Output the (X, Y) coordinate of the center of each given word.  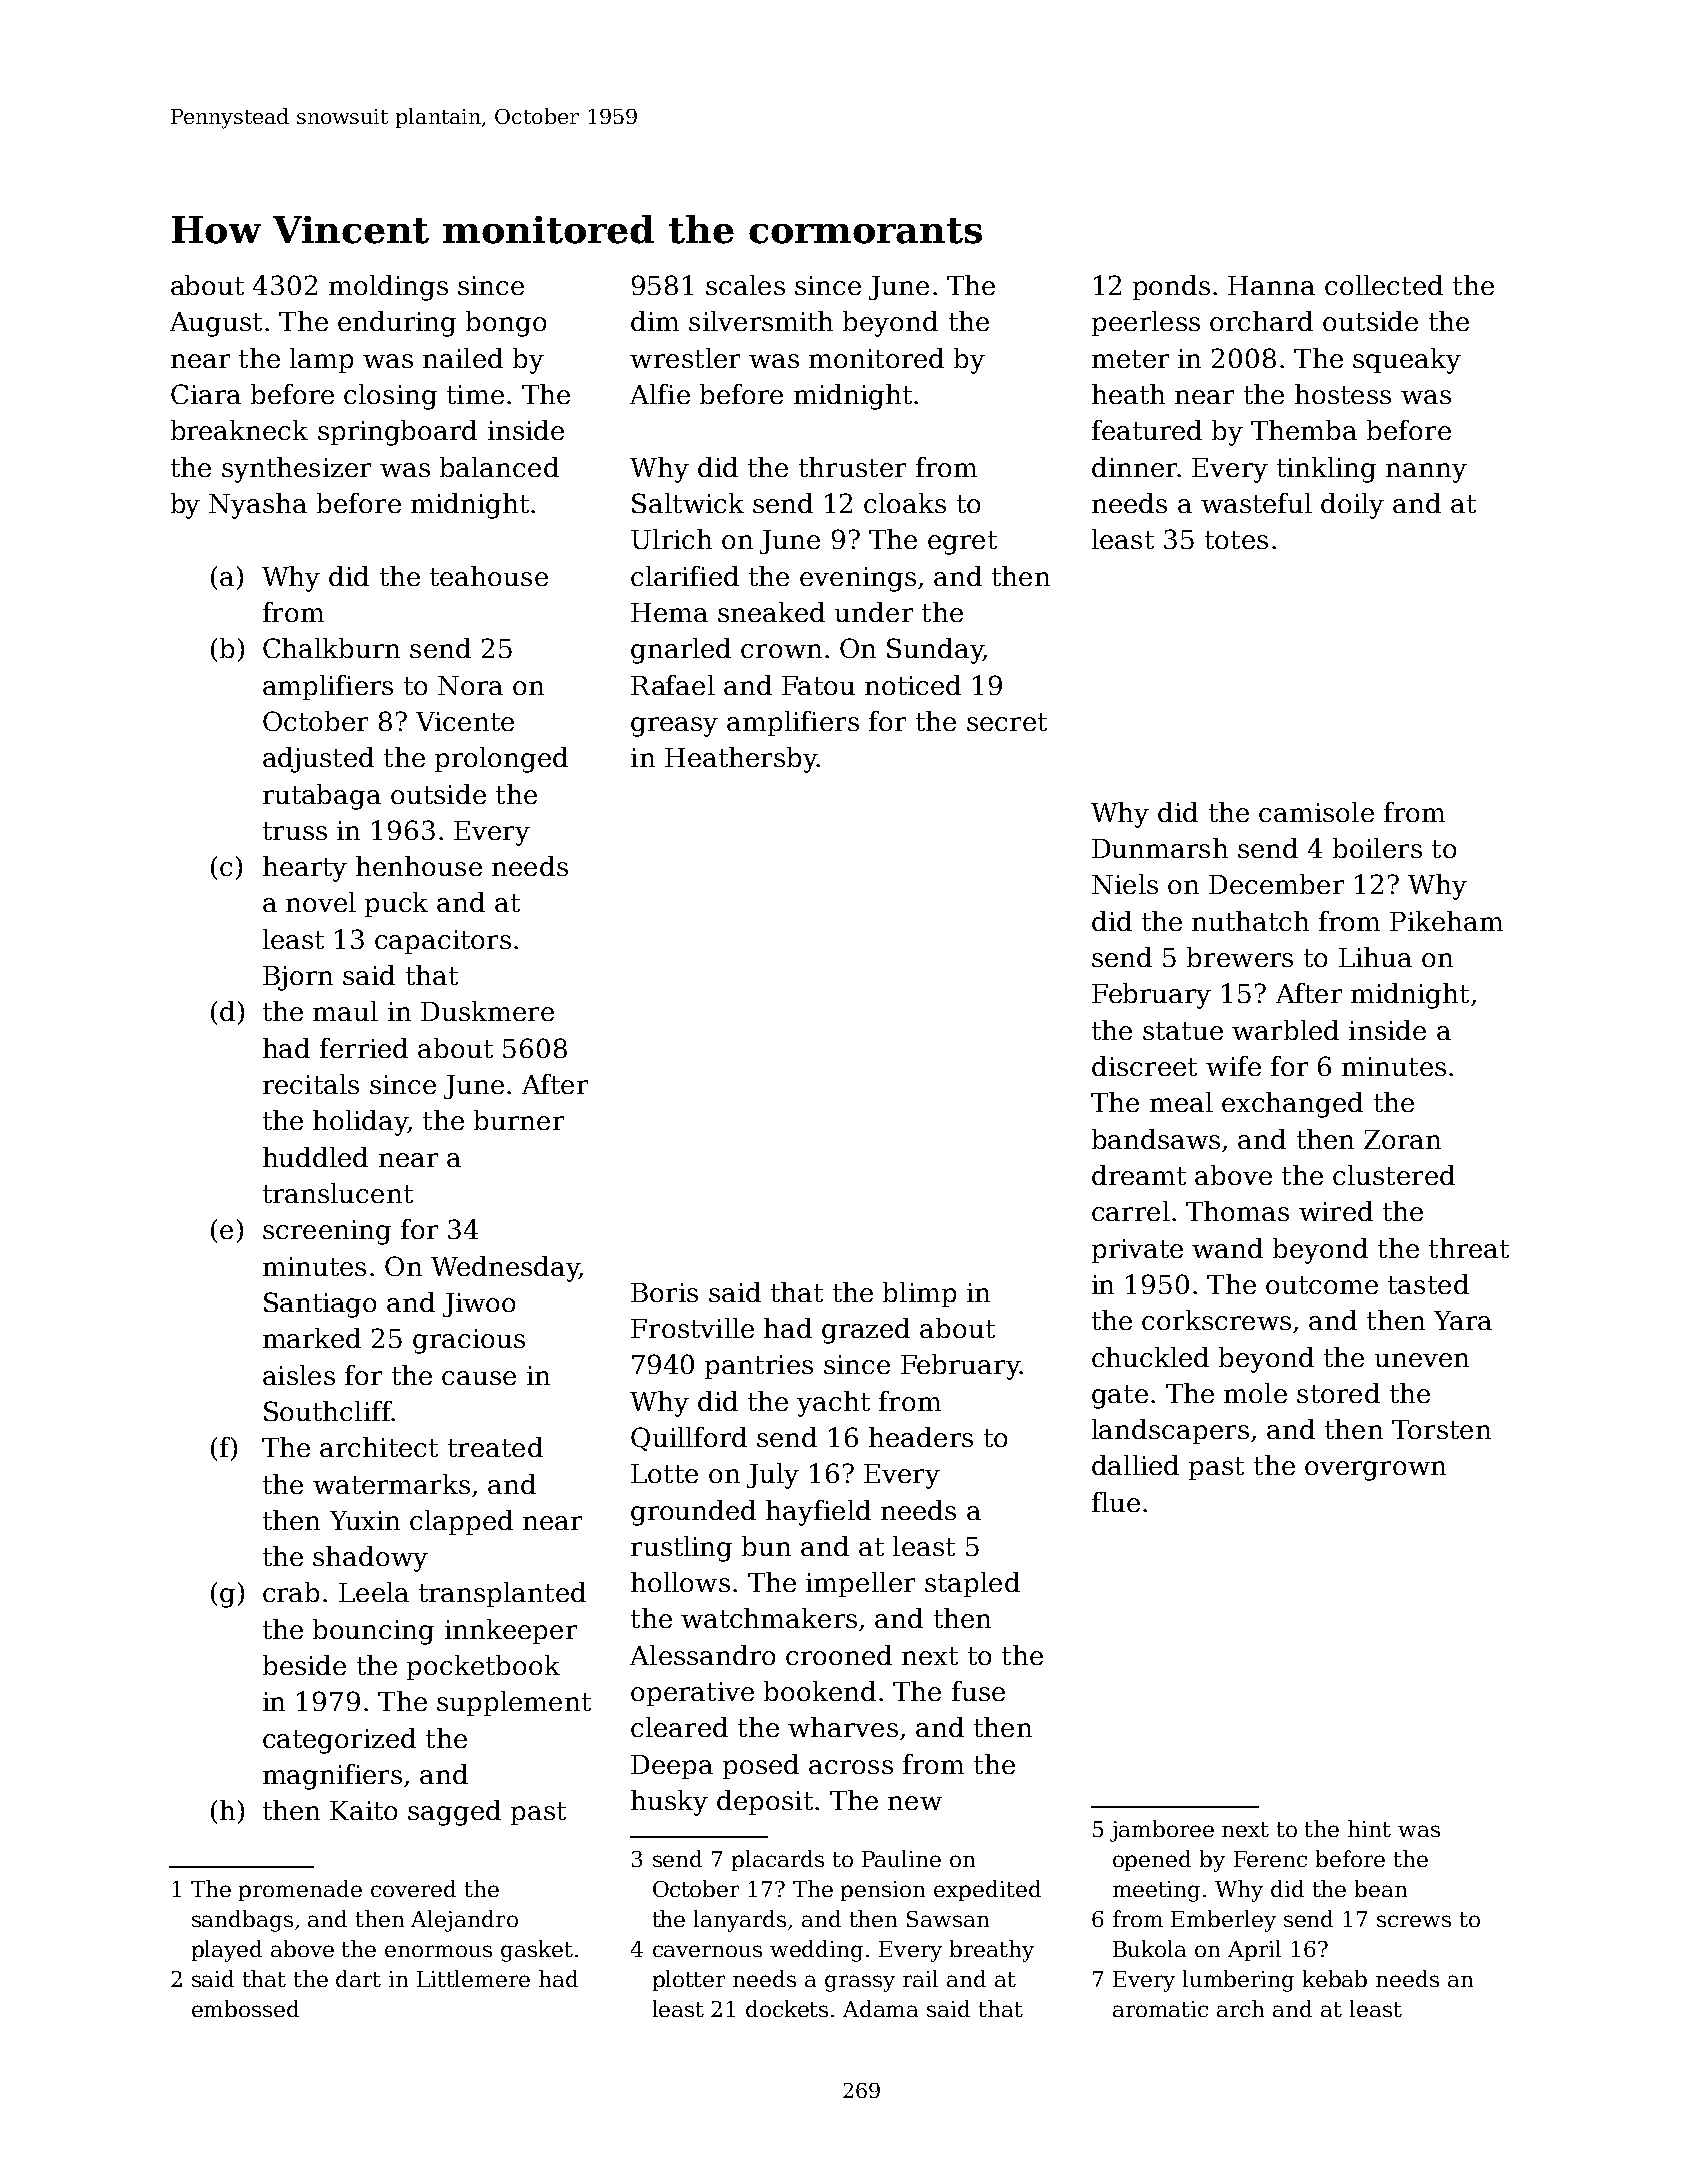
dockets (787, 2008)
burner (519, 1120)
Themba (1304, 430)
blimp (919, 1294)
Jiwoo (479, 1305)
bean (1381, 1888)
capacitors (443, 942)
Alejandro (464, 1921)
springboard (397, 433)
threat (1469, 1248)
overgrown (1375, 1471)
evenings (858, 579)
